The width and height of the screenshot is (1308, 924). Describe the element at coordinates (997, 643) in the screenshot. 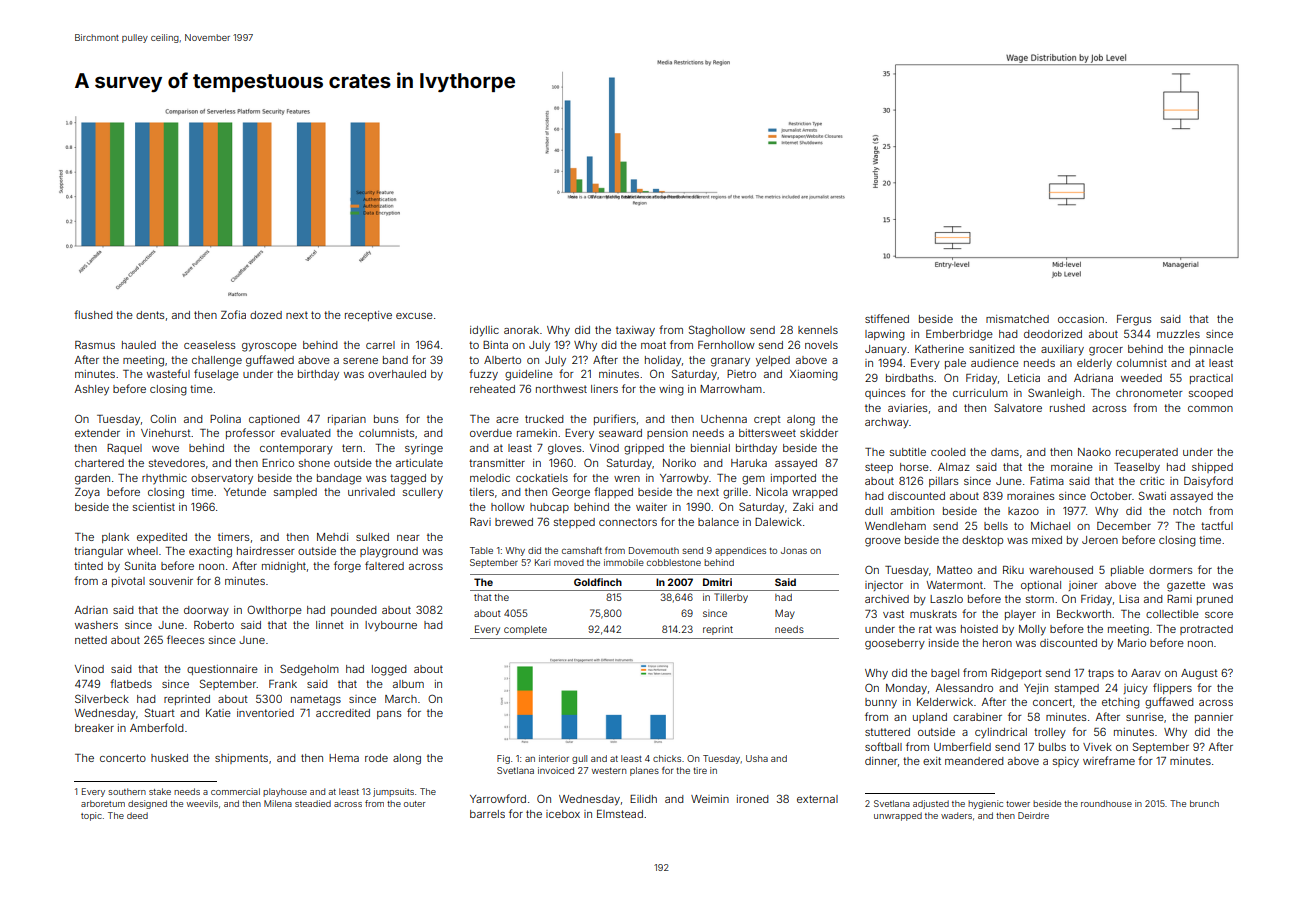

I see `heron` at that location.
